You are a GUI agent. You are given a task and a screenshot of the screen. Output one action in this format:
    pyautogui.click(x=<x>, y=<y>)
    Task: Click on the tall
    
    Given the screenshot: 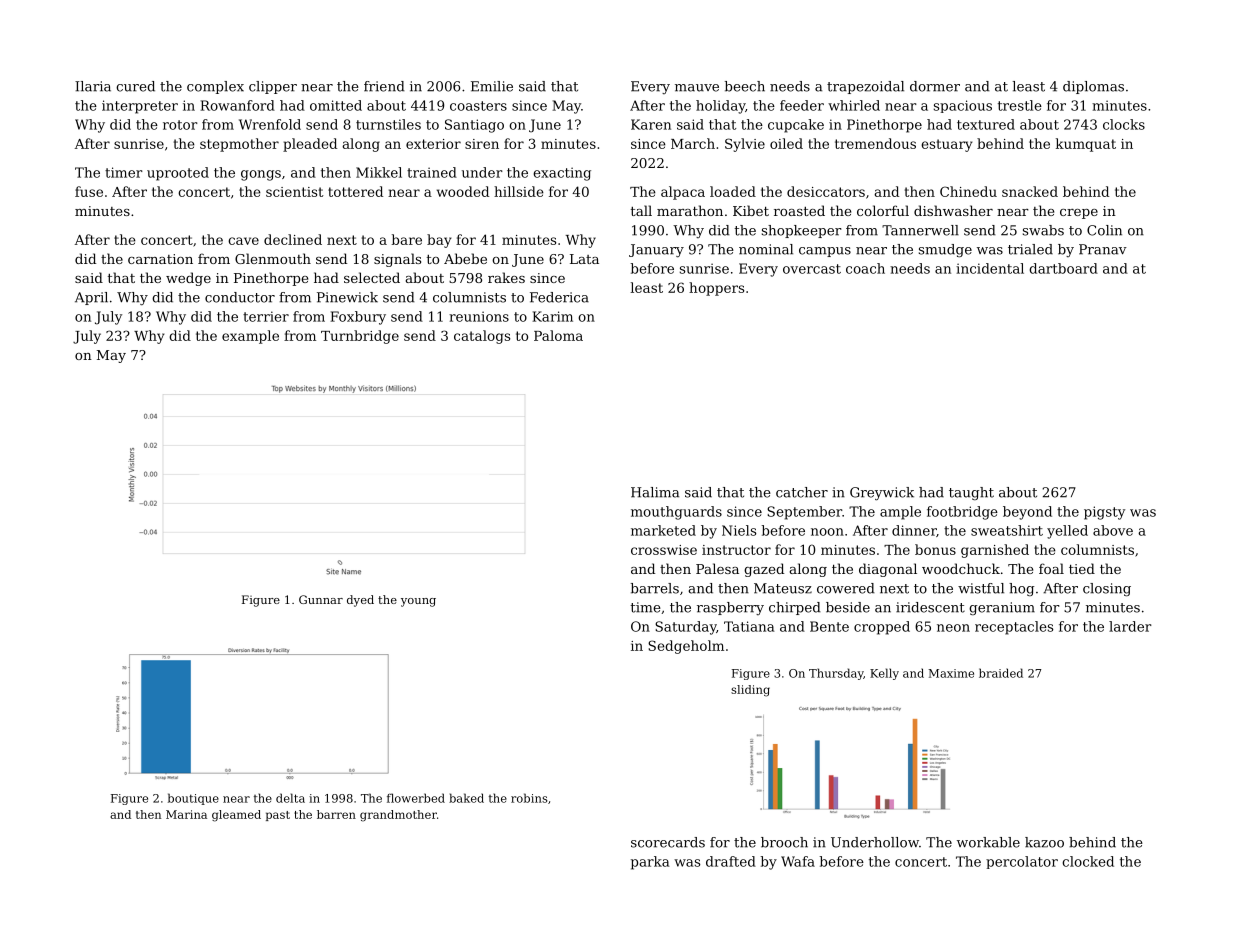 What is the action you would take?
    pyautogui.click(x=641, y=210)
